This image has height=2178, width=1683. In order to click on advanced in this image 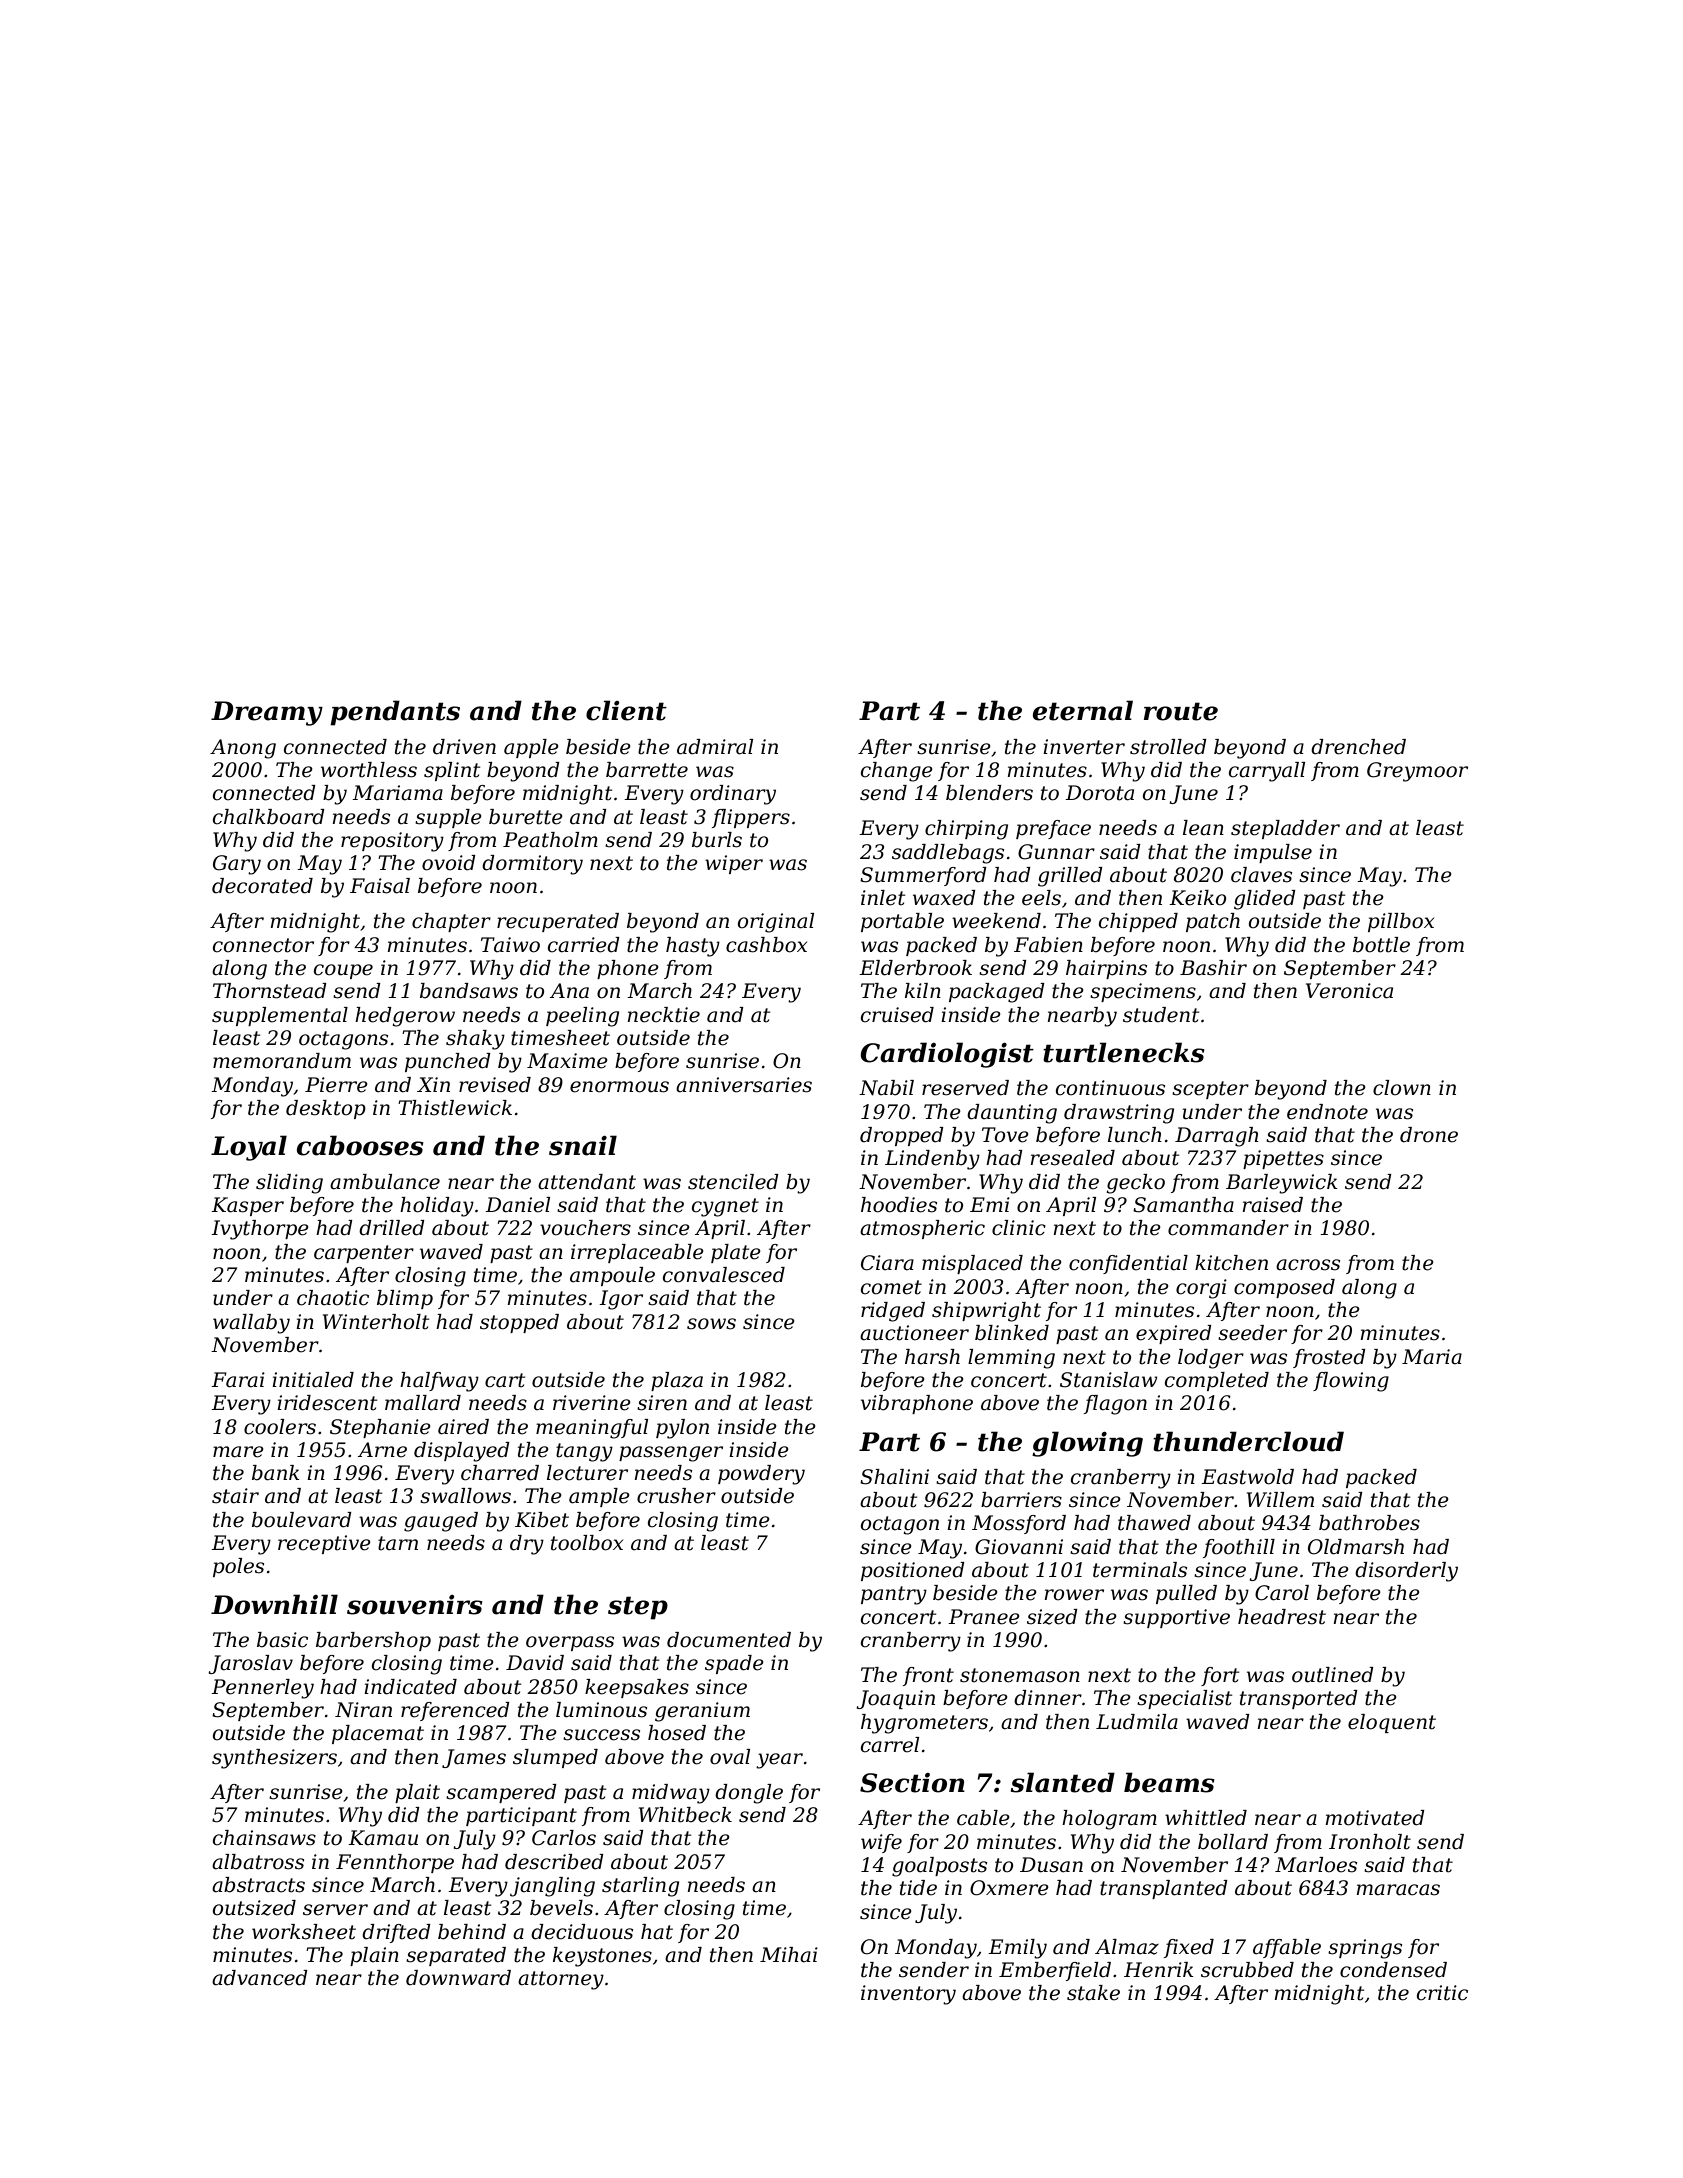, I will do `click(260, 1978)`.
